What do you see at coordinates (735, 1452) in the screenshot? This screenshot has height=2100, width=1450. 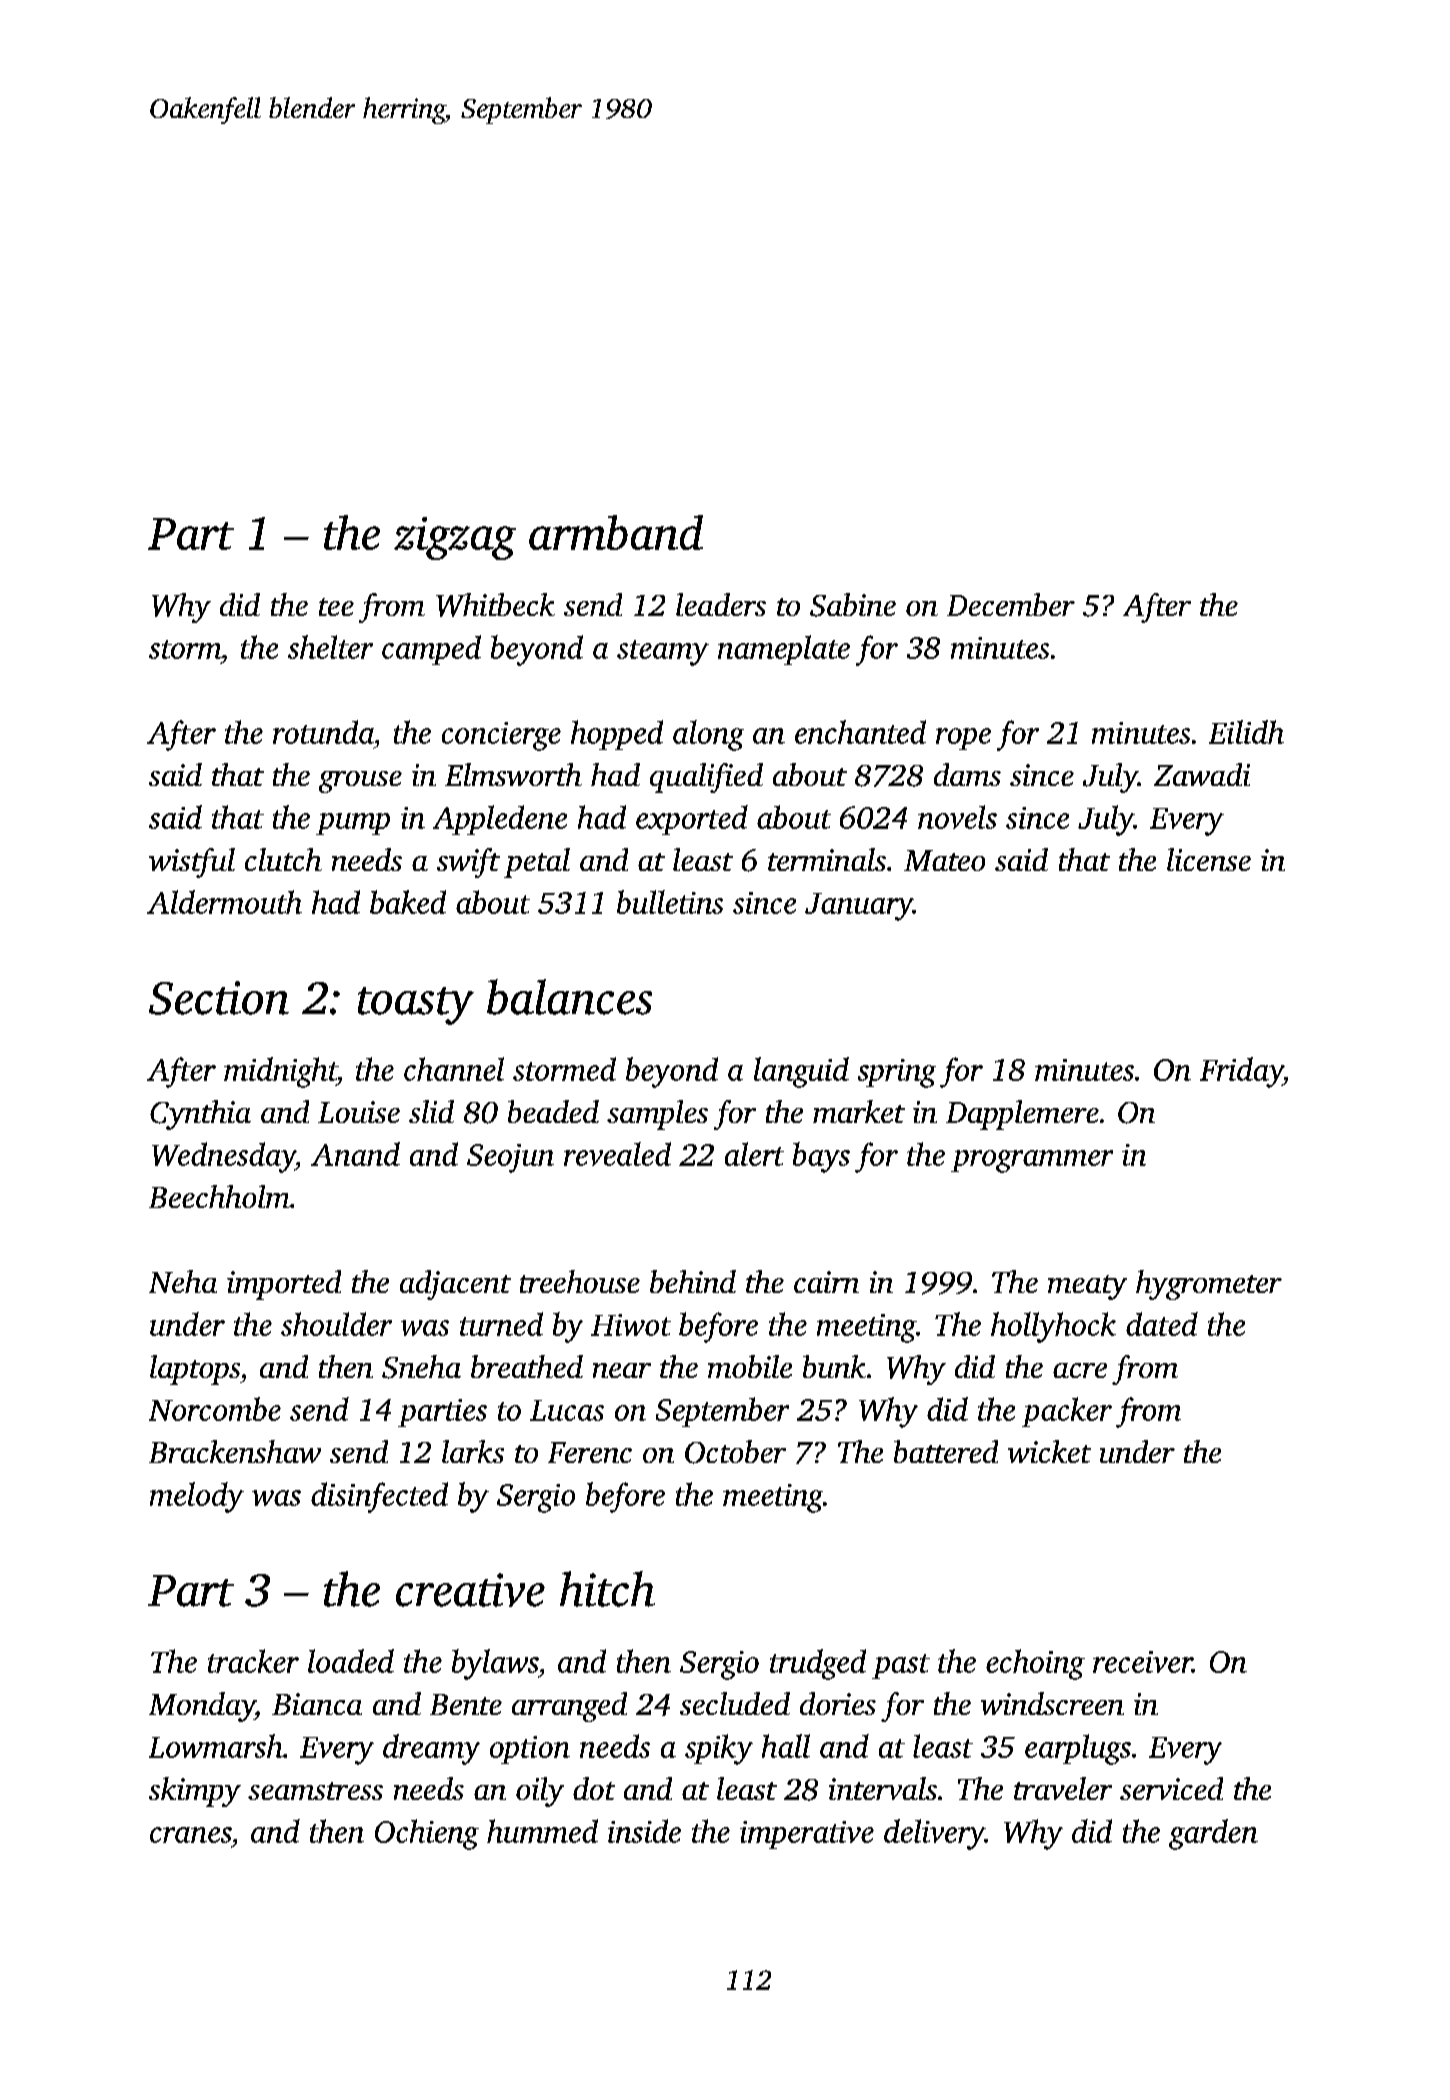 I see `October` at bounding box center [735, 1452].
